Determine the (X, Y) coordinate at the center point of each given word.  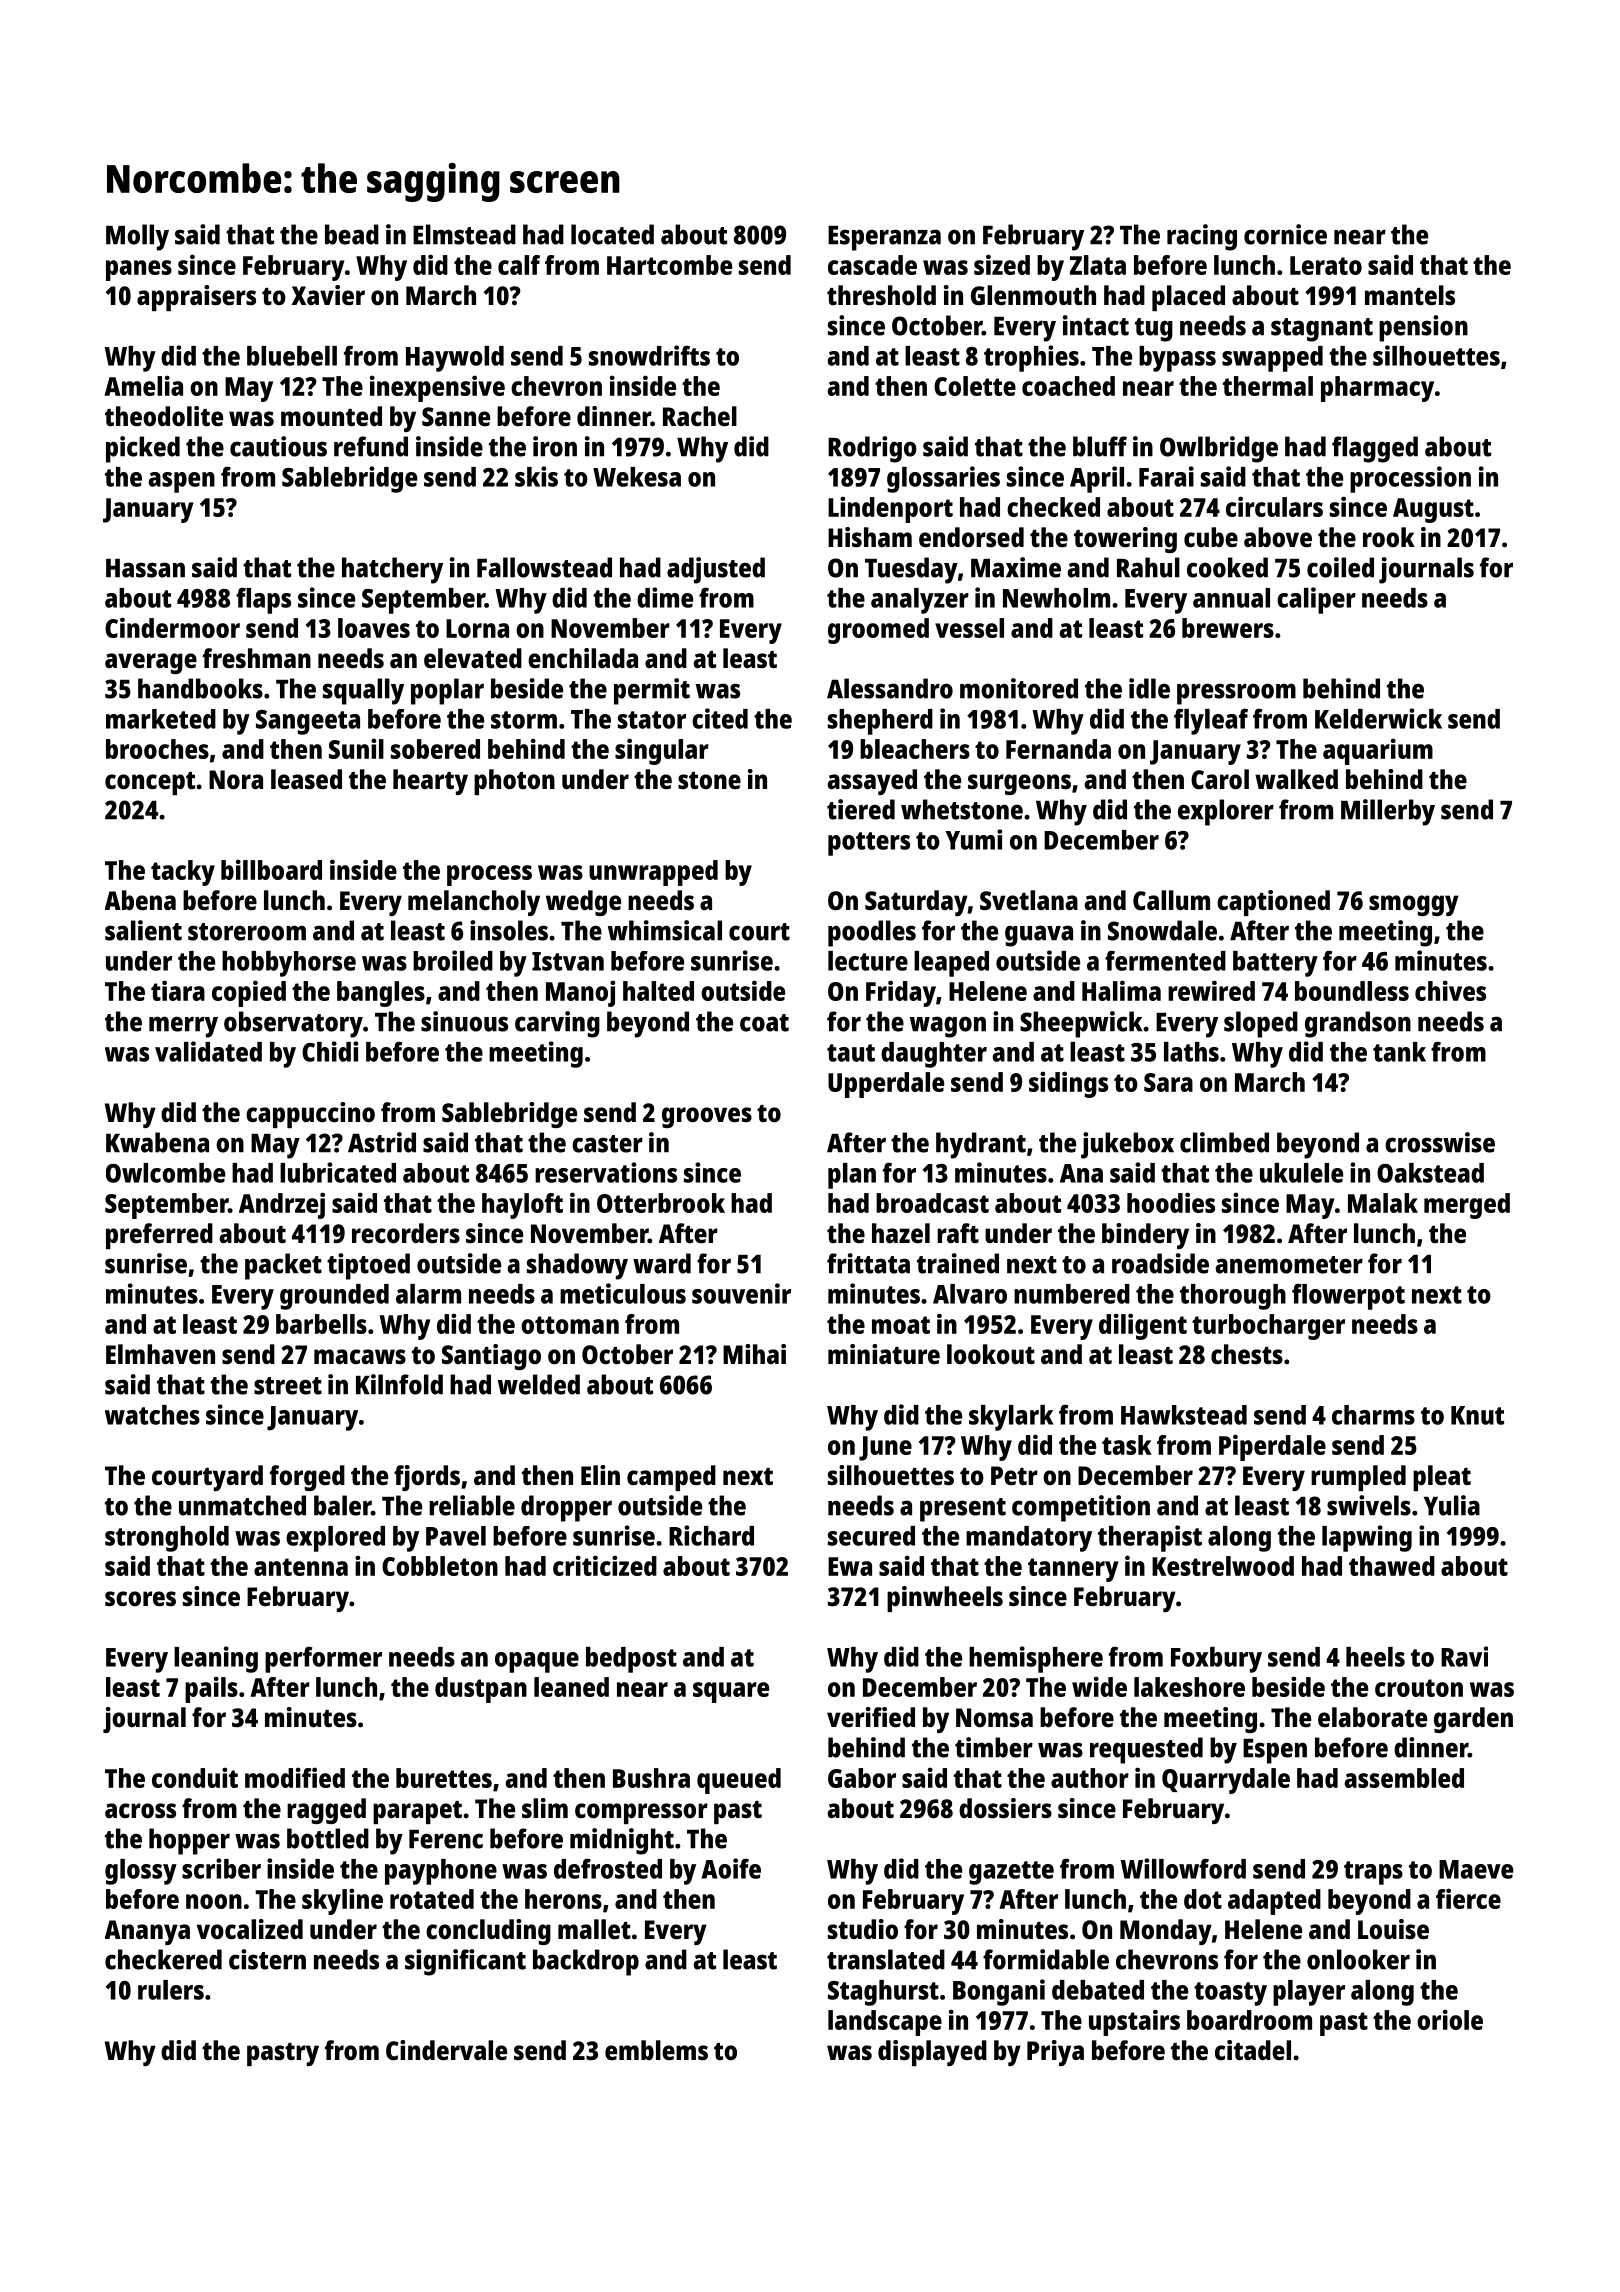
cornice (1285, 234)
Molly (137, 237)
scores (140, 1599)
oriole (1450, 2019)
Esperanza (884, 238)
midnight (622, 1841)
